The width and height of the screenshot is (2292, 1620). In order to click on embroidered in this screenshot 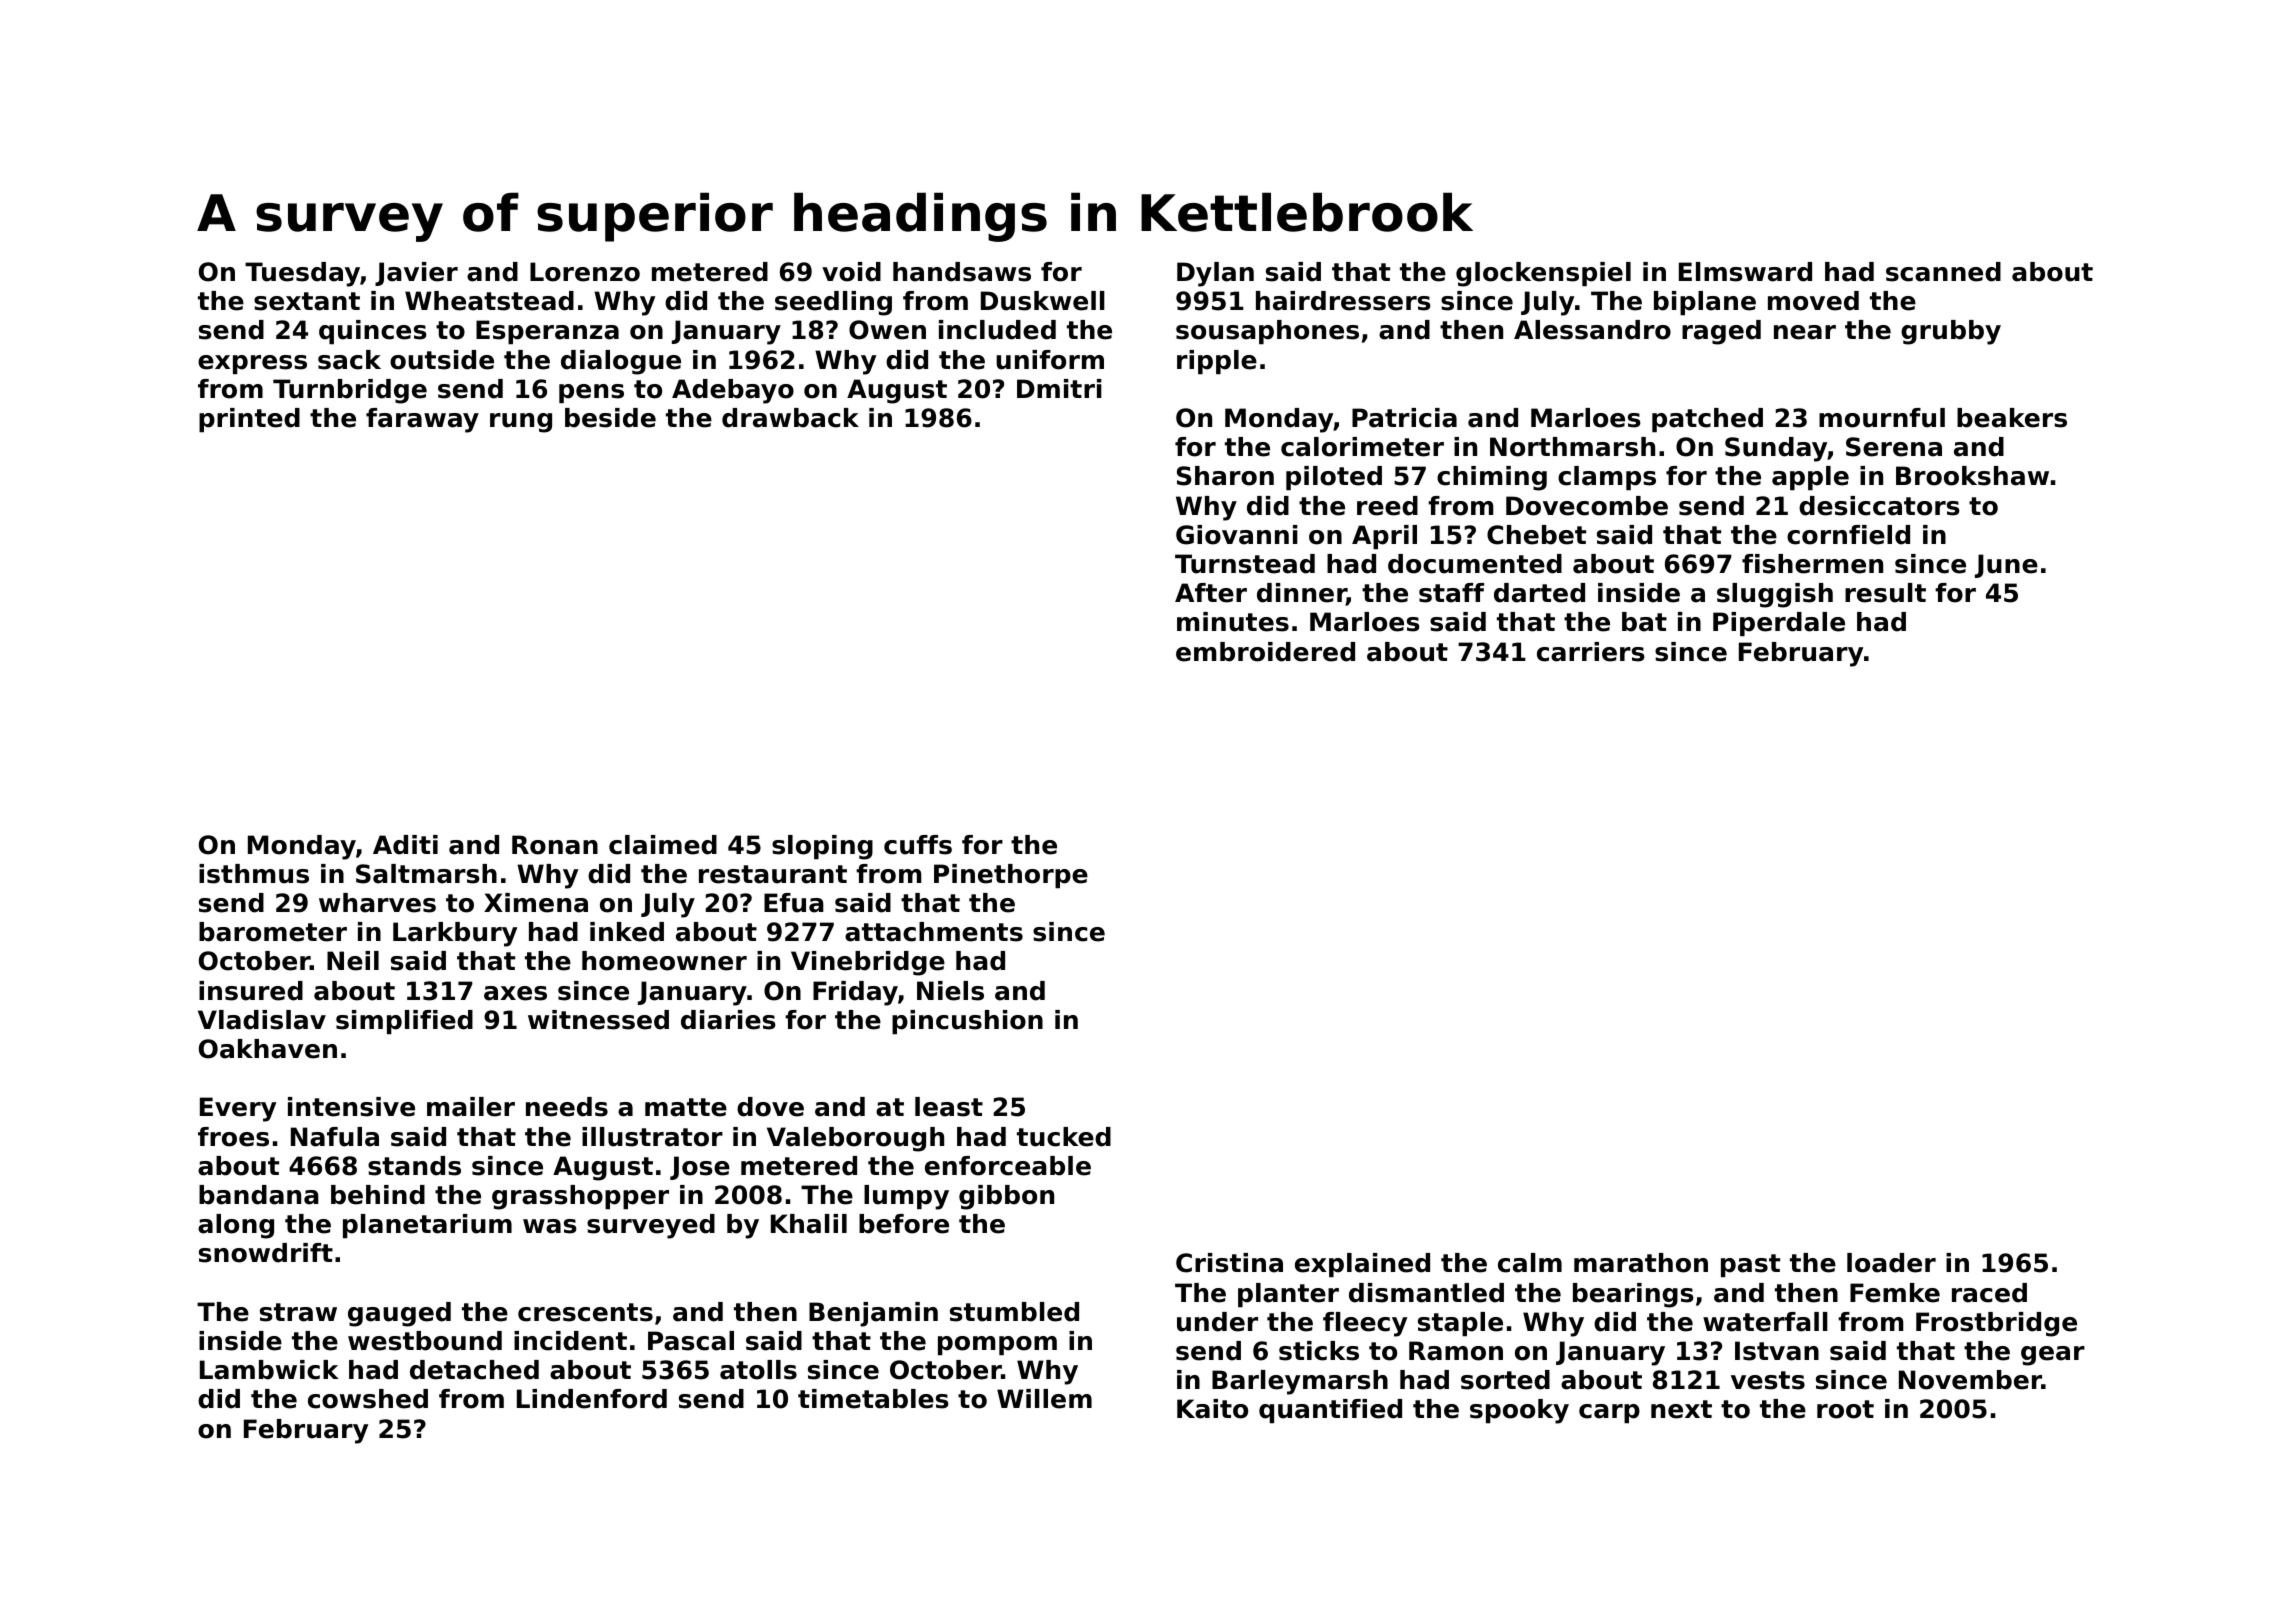, I will do `click(1265, 652)`.
